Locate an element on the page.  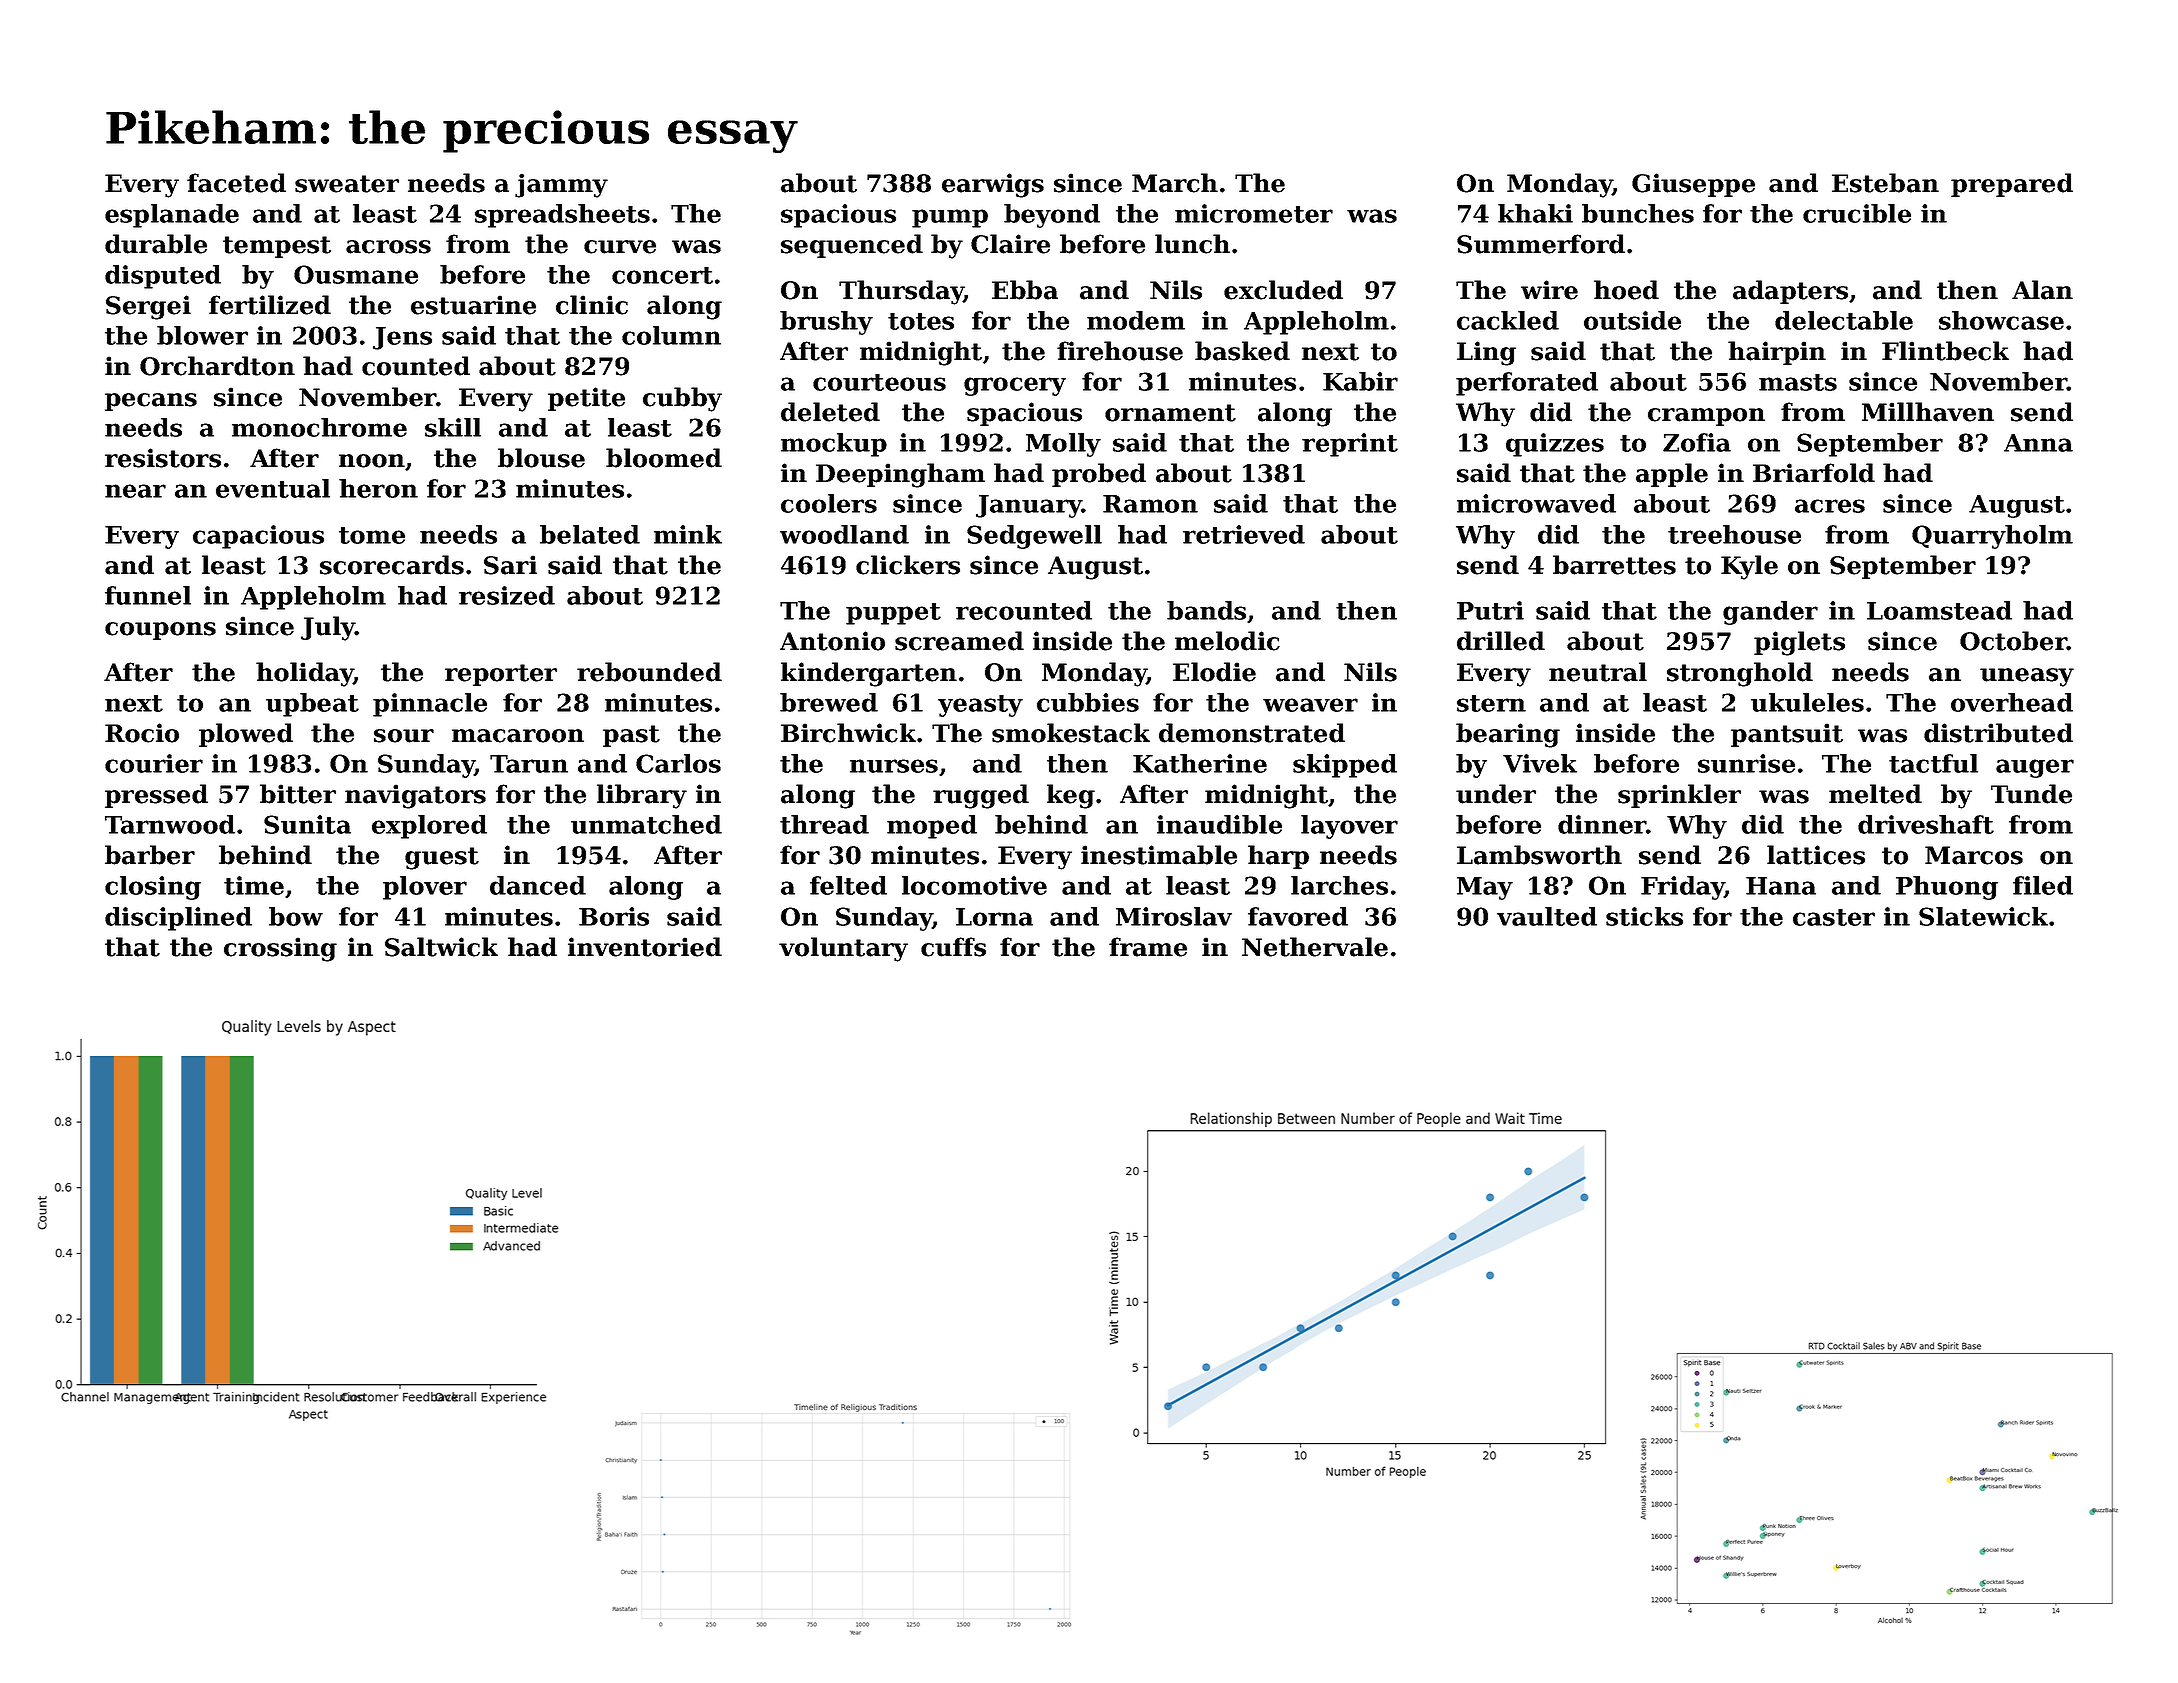
inventoried is located at coordinates (645, 947).
